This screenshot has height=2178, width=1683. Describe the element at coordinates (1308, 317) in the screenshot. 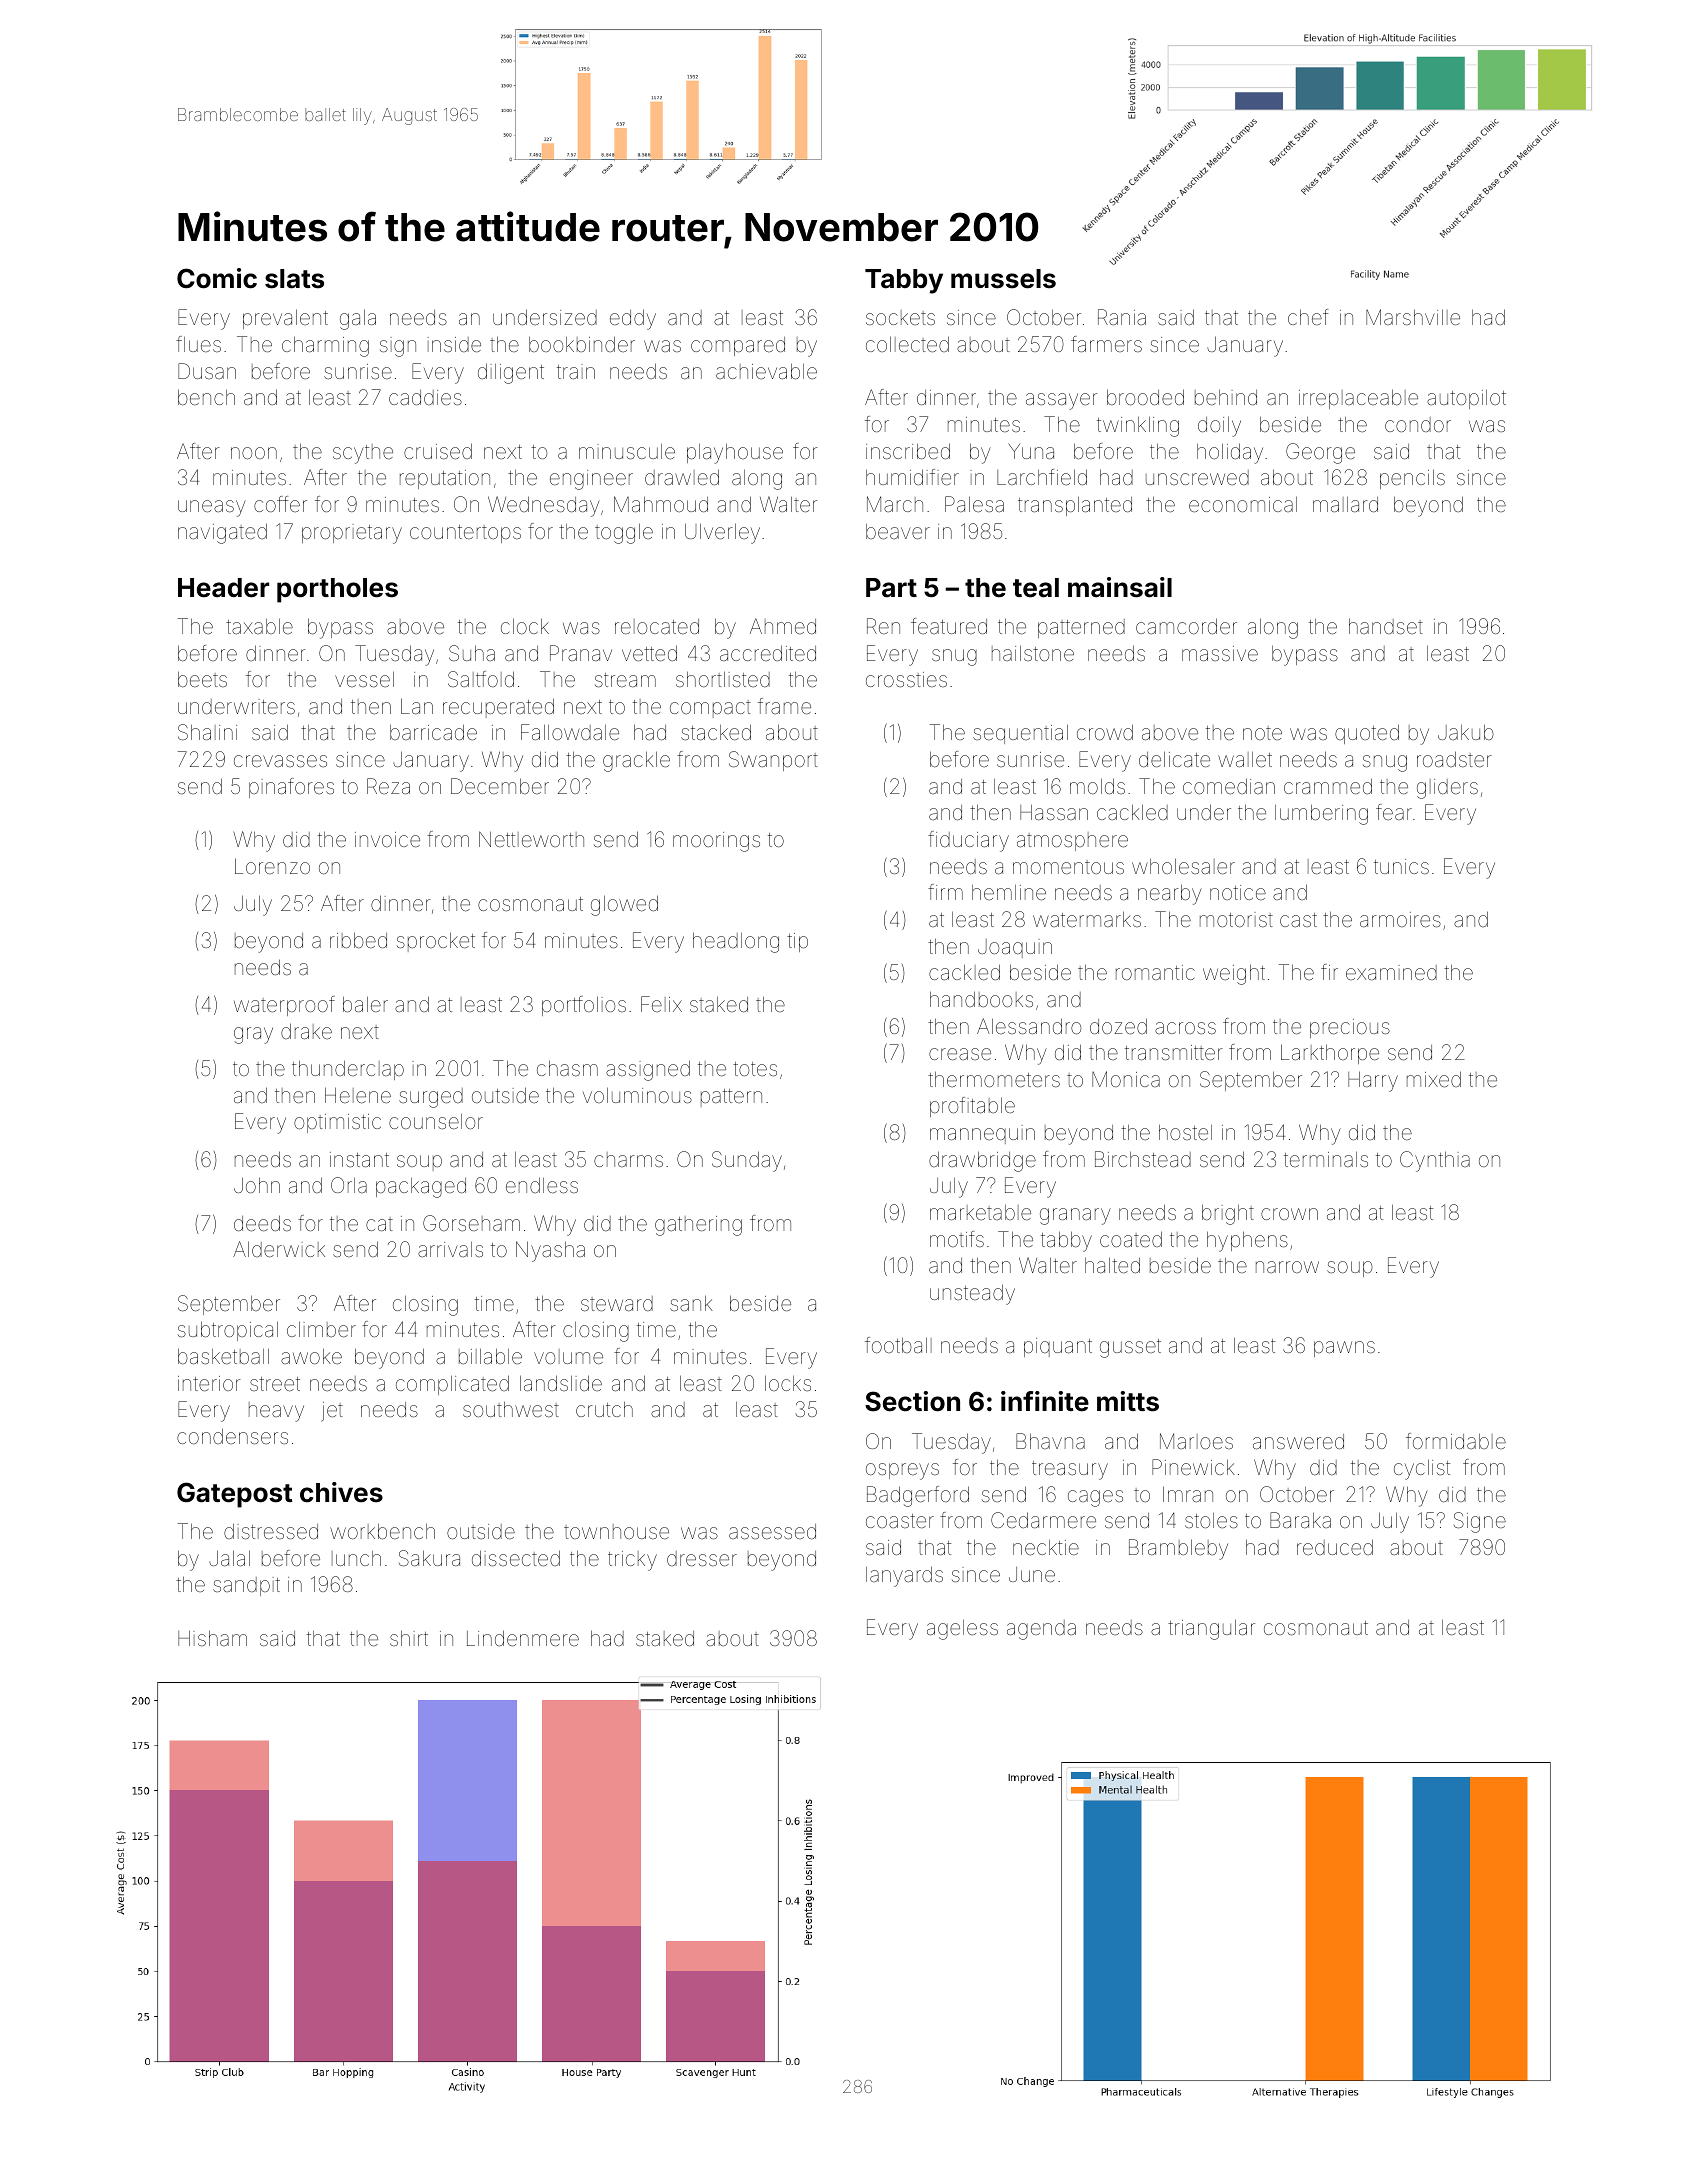

I see `chef` at that location.
